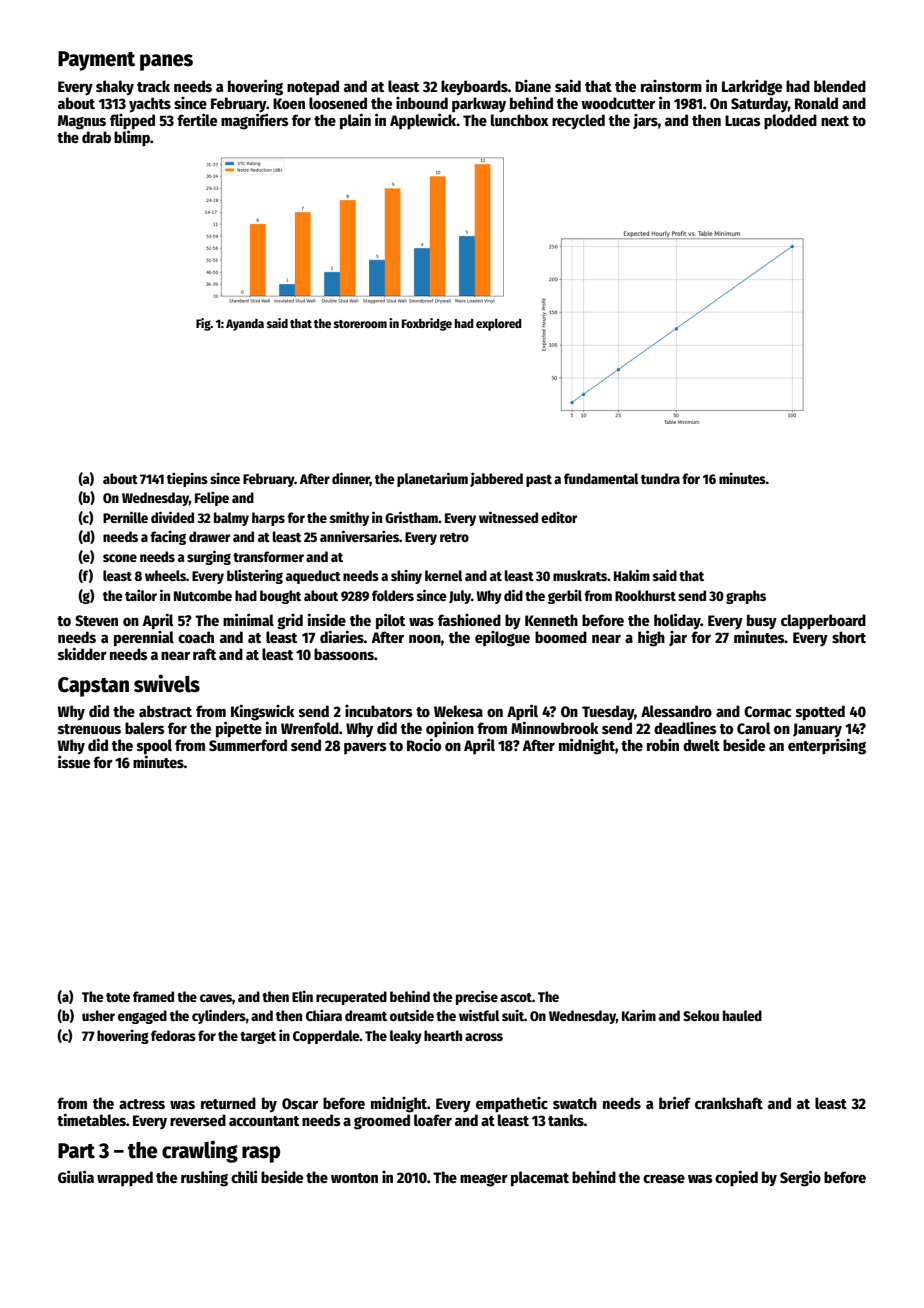  What do you see at coordinates (351, 998) in the page?
I see `recuperated` at bounding box center [351, 998].
